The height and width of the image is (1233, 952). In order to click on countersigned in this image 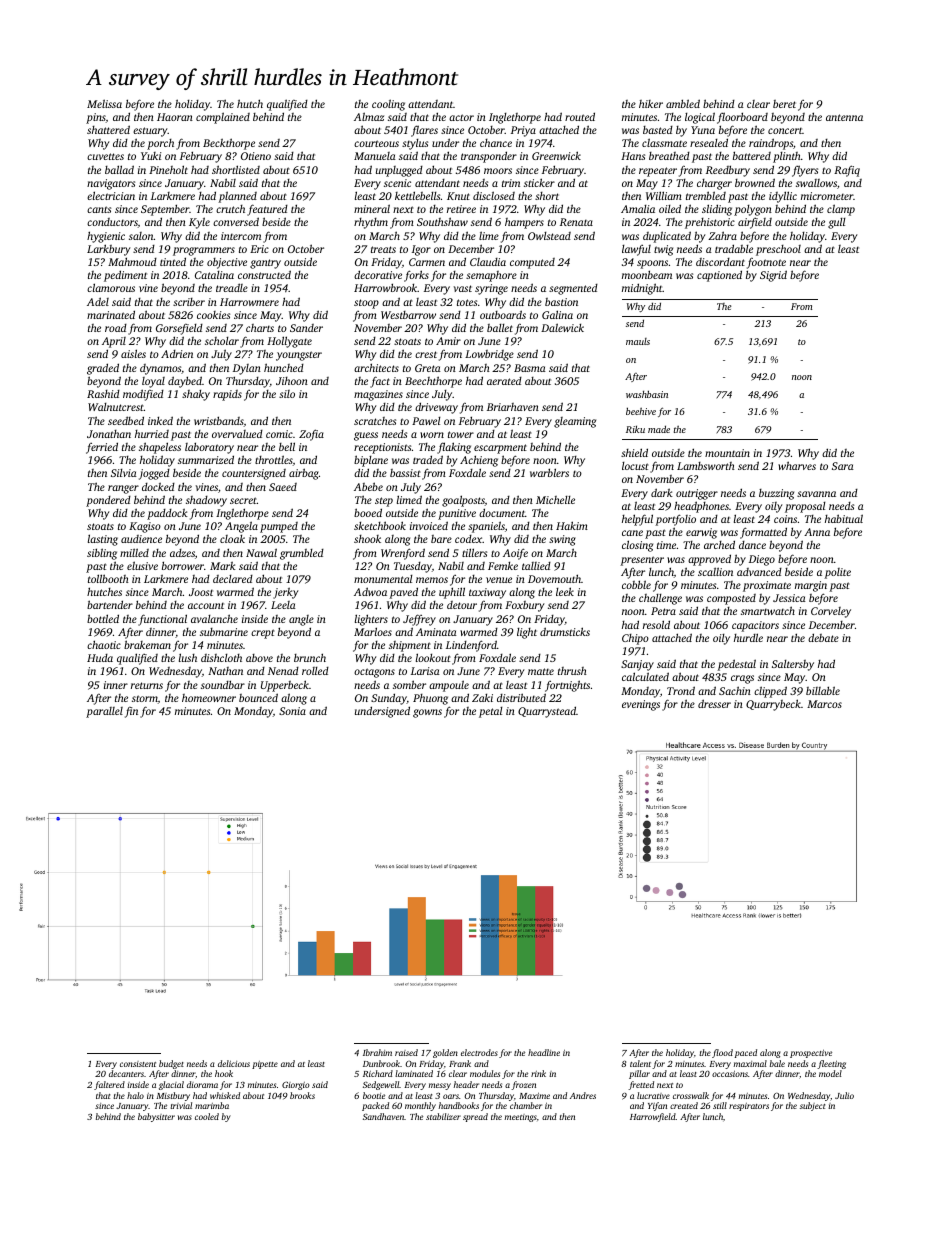, I will do `click(254, 474)`.
